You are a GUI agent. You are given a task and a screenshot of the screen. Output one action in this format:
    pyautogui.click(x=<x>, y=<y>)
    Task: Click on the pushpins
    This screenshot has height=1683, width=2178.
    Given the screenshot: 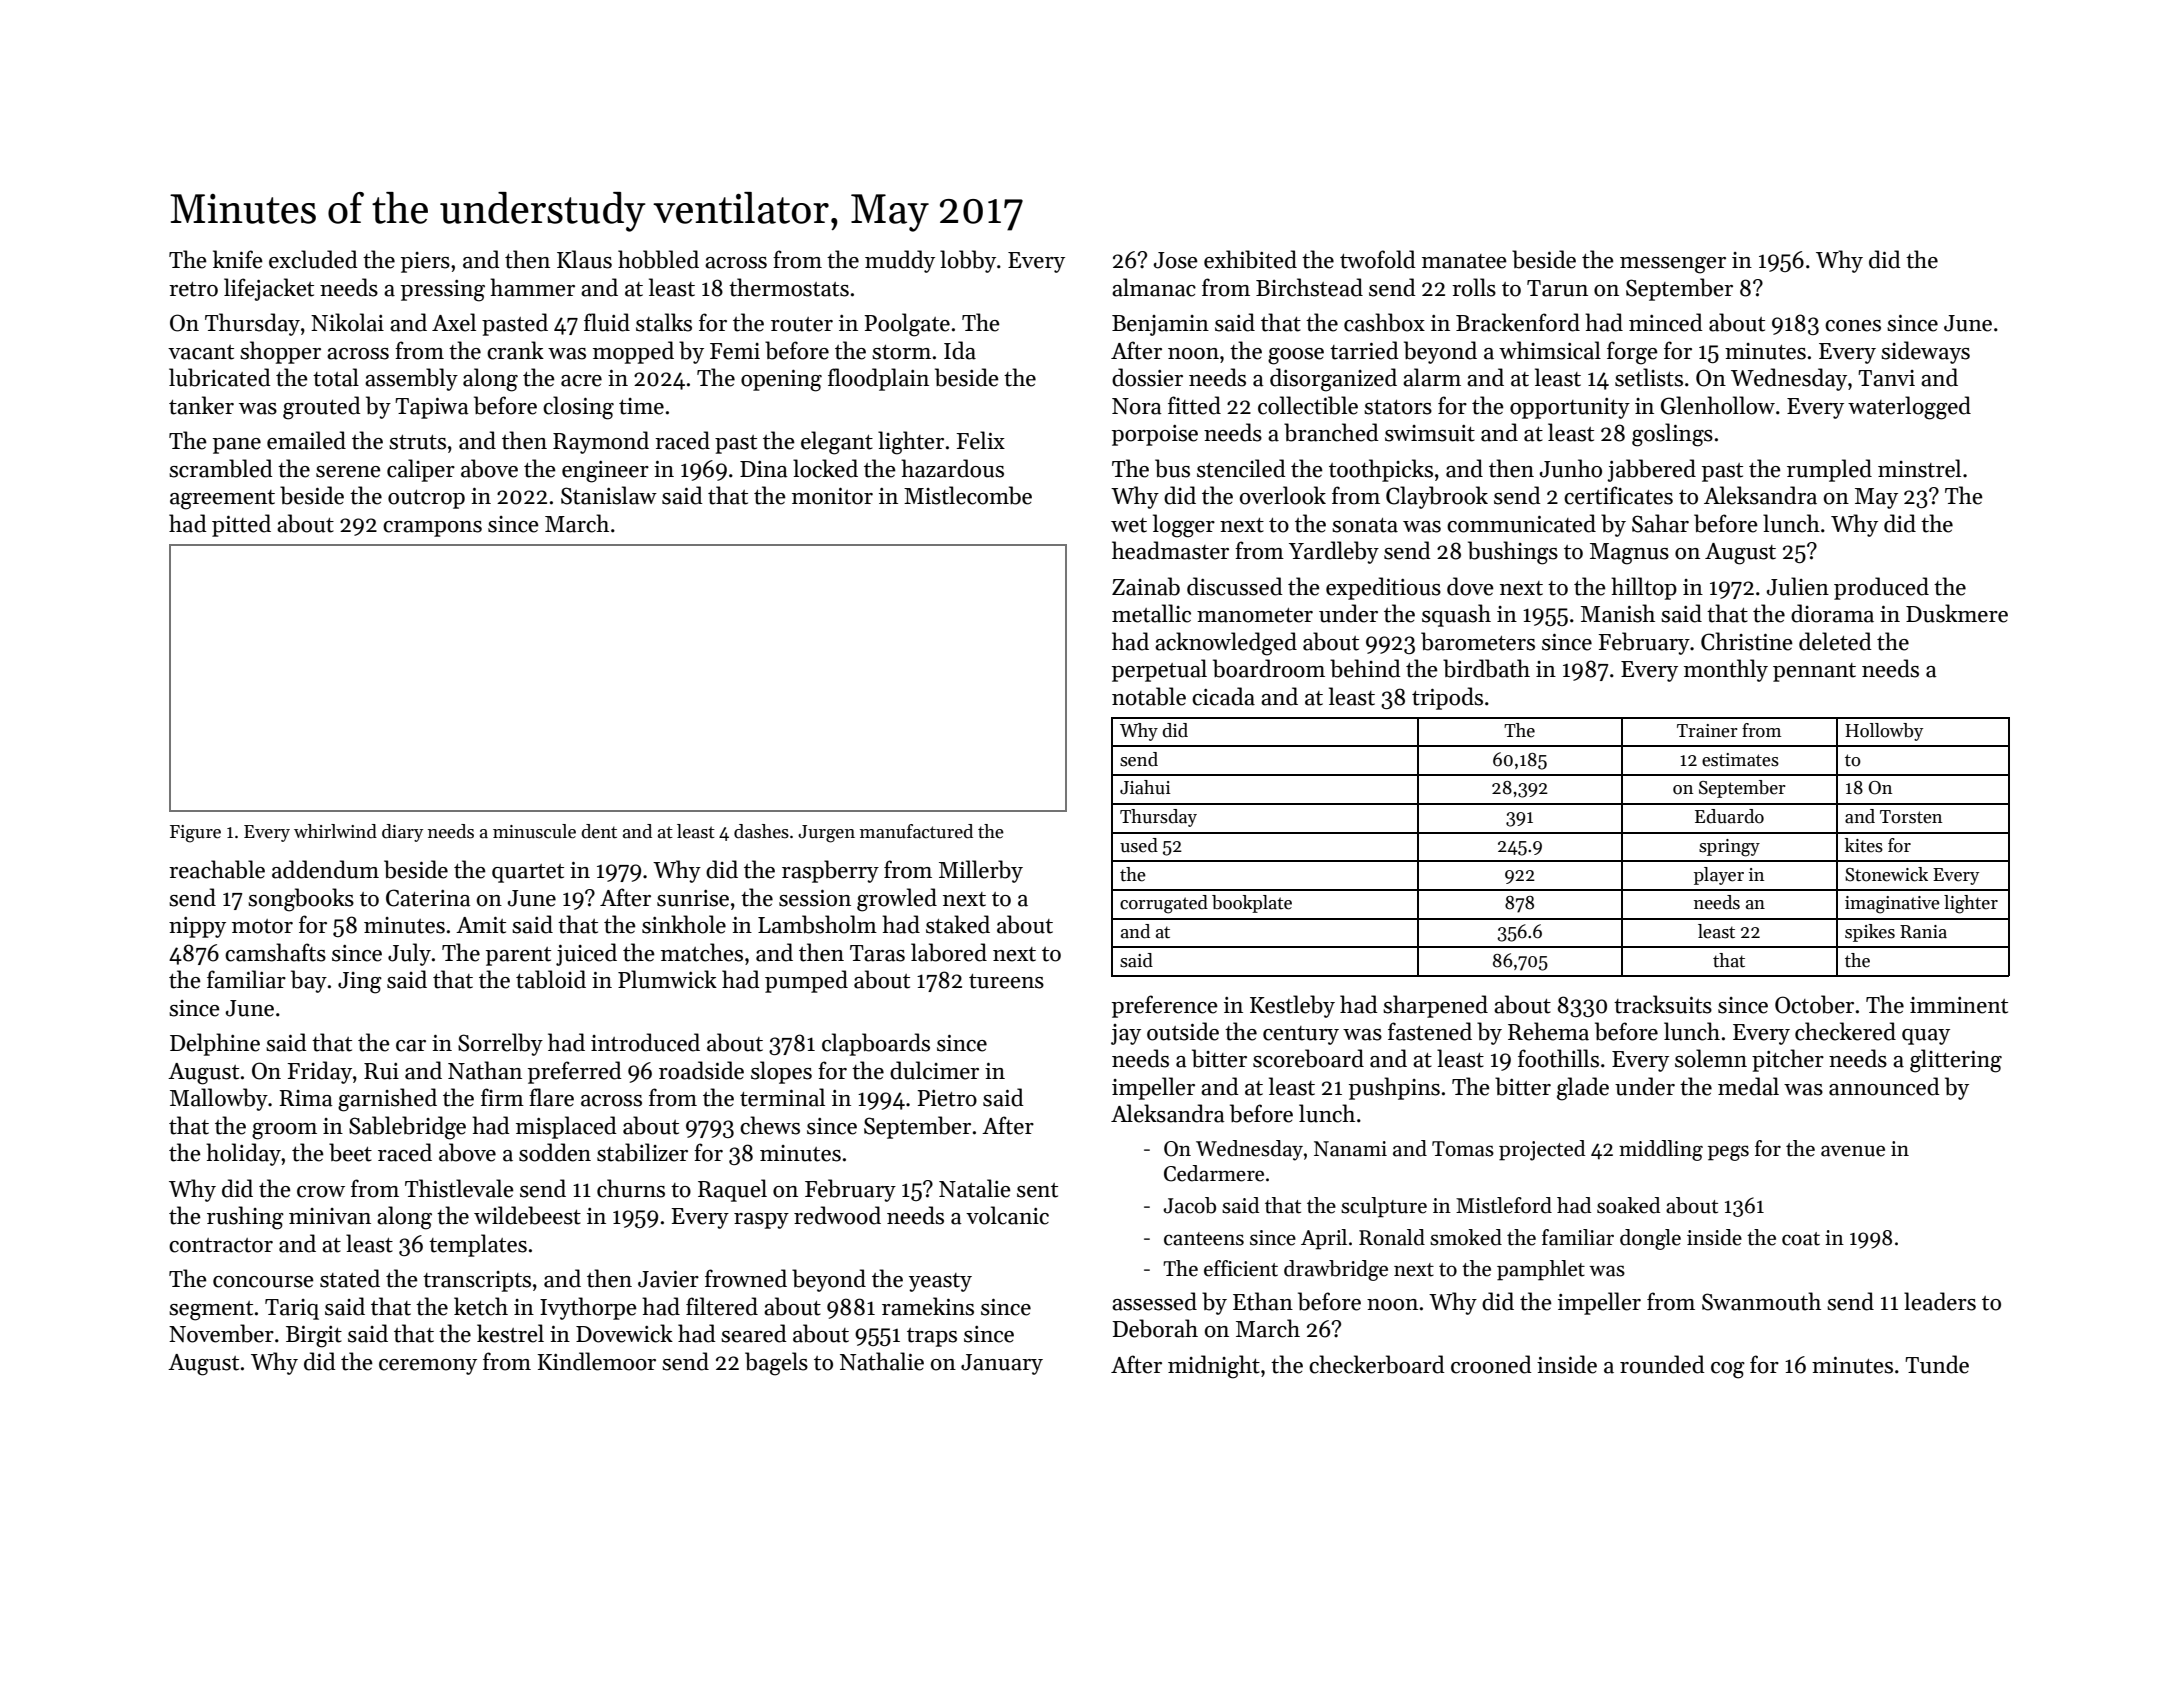 What is the action you would take?
    pyautogui.click(x=1394, y=1088)
